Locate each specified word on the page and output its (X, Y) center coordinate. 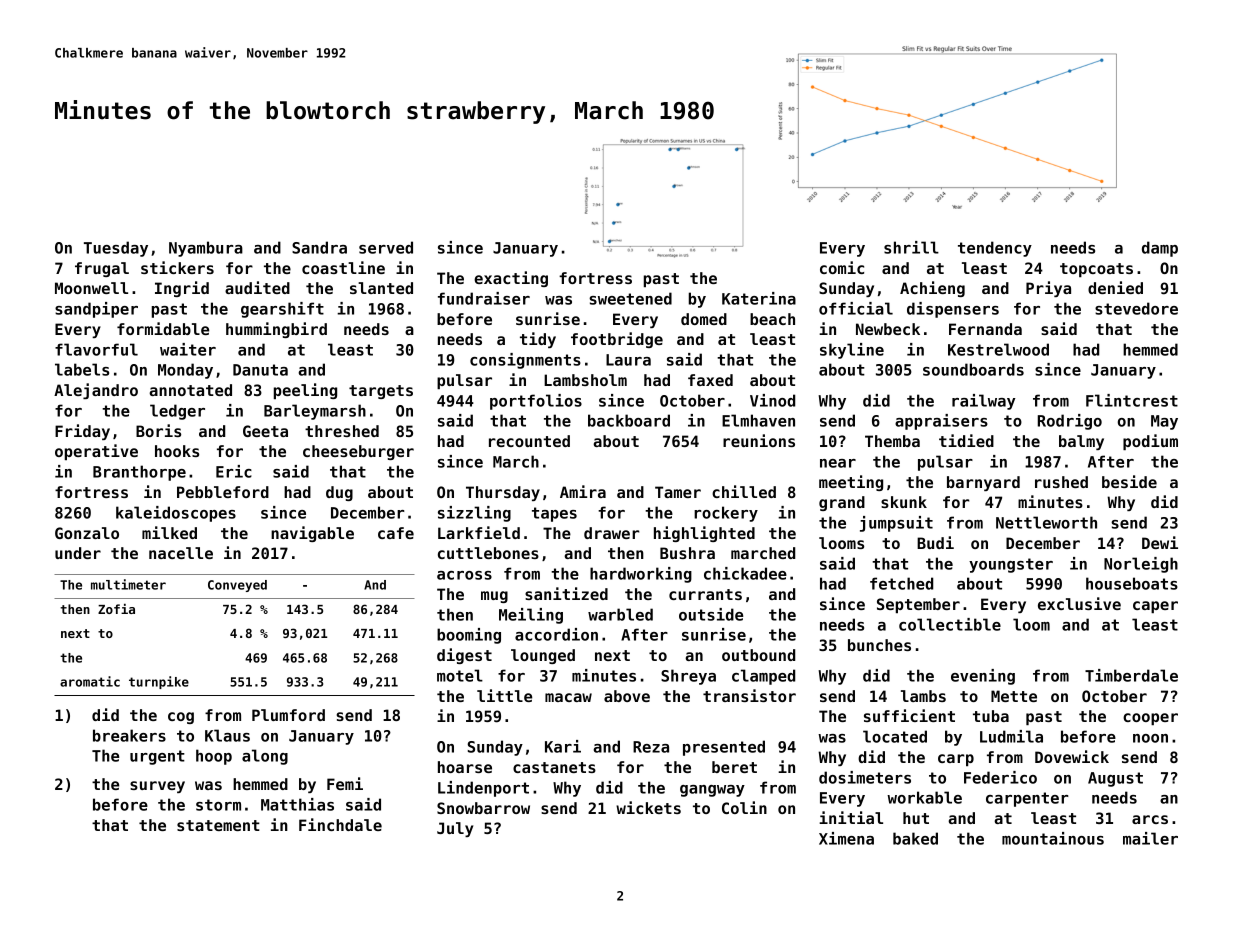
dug (339, 493)
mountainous (1053, 838)
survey (157, 787)
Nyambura (206, 249)
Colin (744, 807)
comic (842, 267)
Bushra (687, 553)
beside (1129, 481)
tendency (995, 249)
